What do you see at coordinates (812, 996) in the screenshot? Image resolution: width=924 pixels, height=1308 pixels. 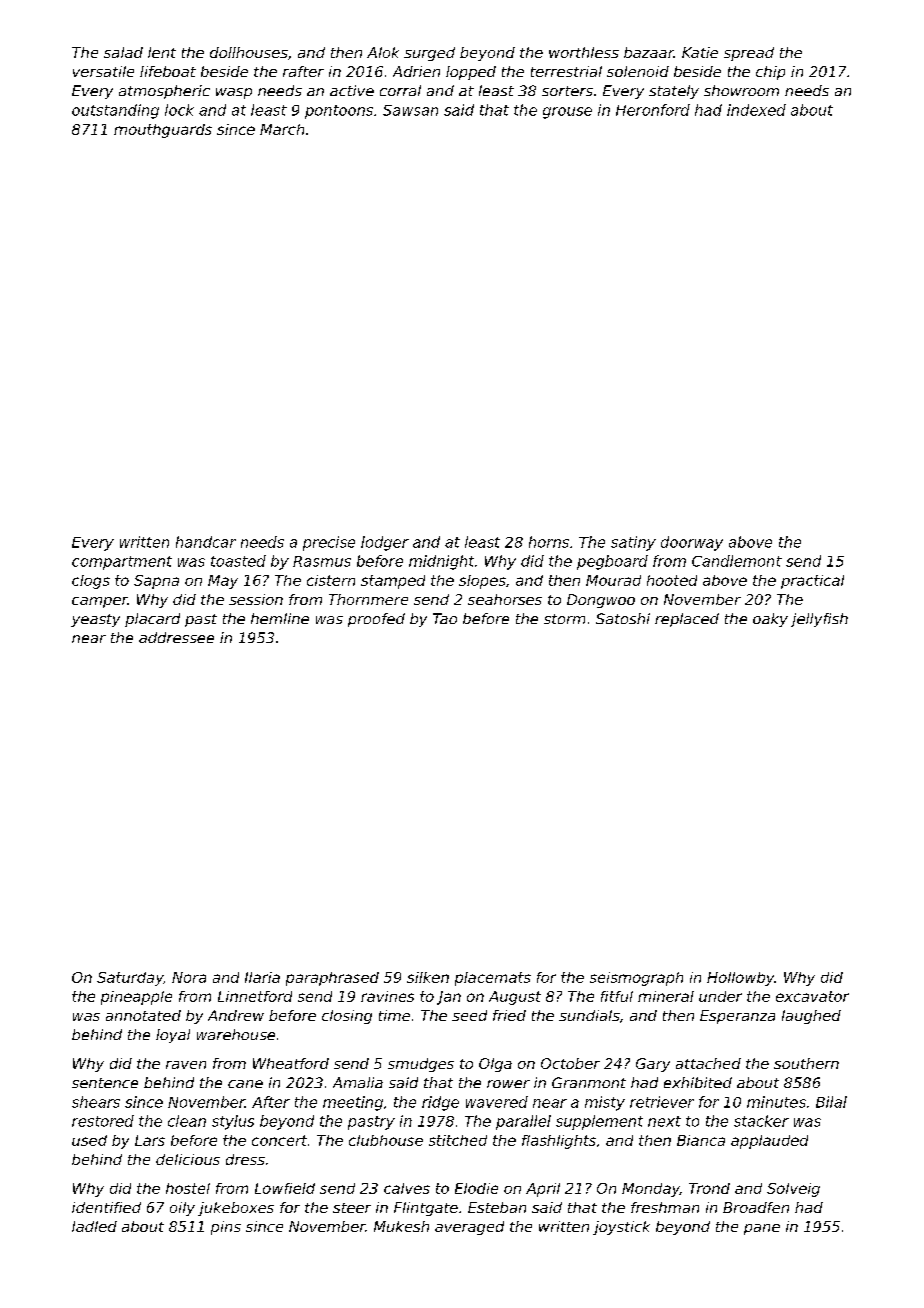 I see `excavator` at bounding box center [812, 996].
